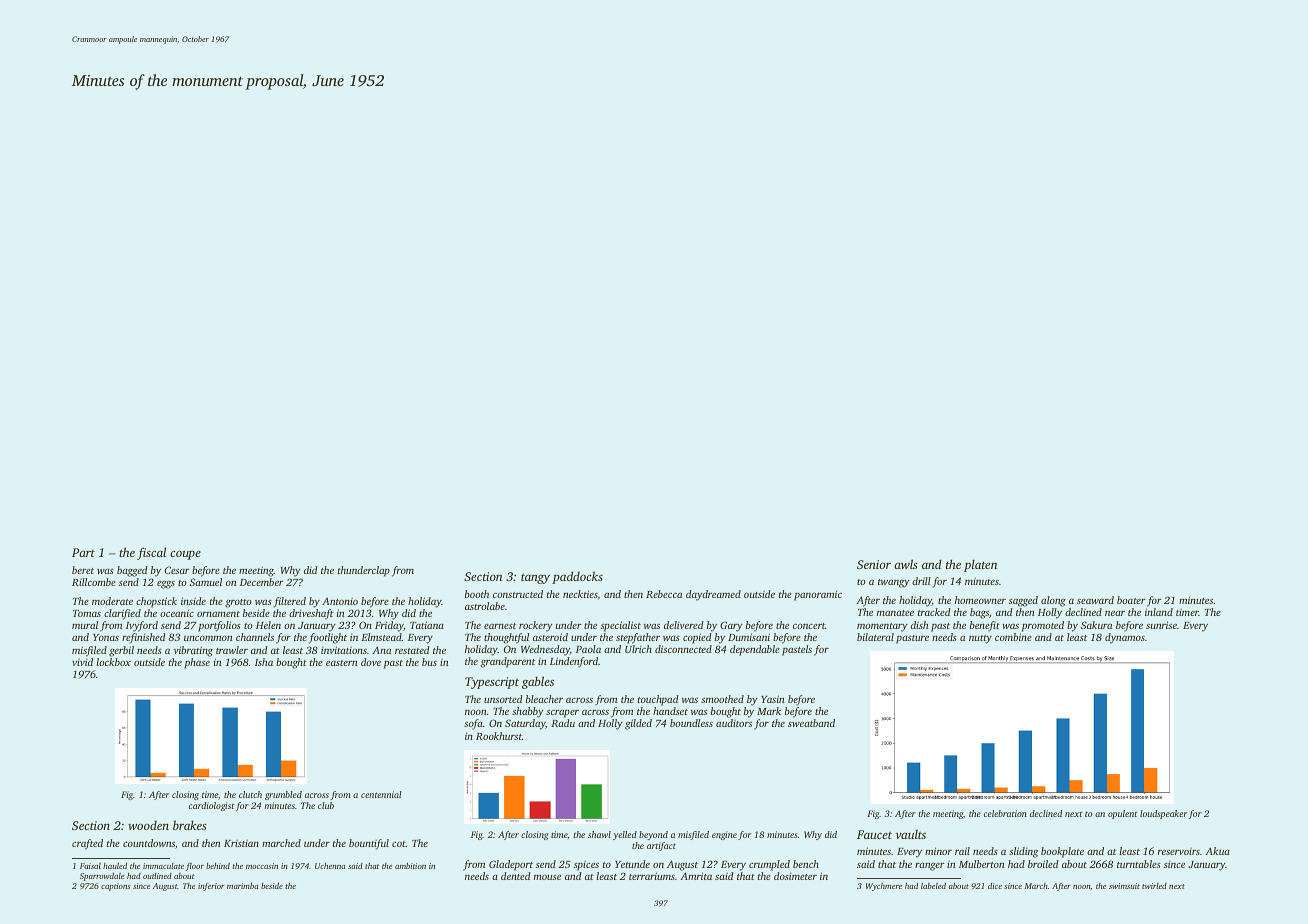 The width and height of the screenshot is (1308, 924). What do you see at coordinates (874, 564) in the screenshot?
I see `Senior` at bounding box center [874, 564].
